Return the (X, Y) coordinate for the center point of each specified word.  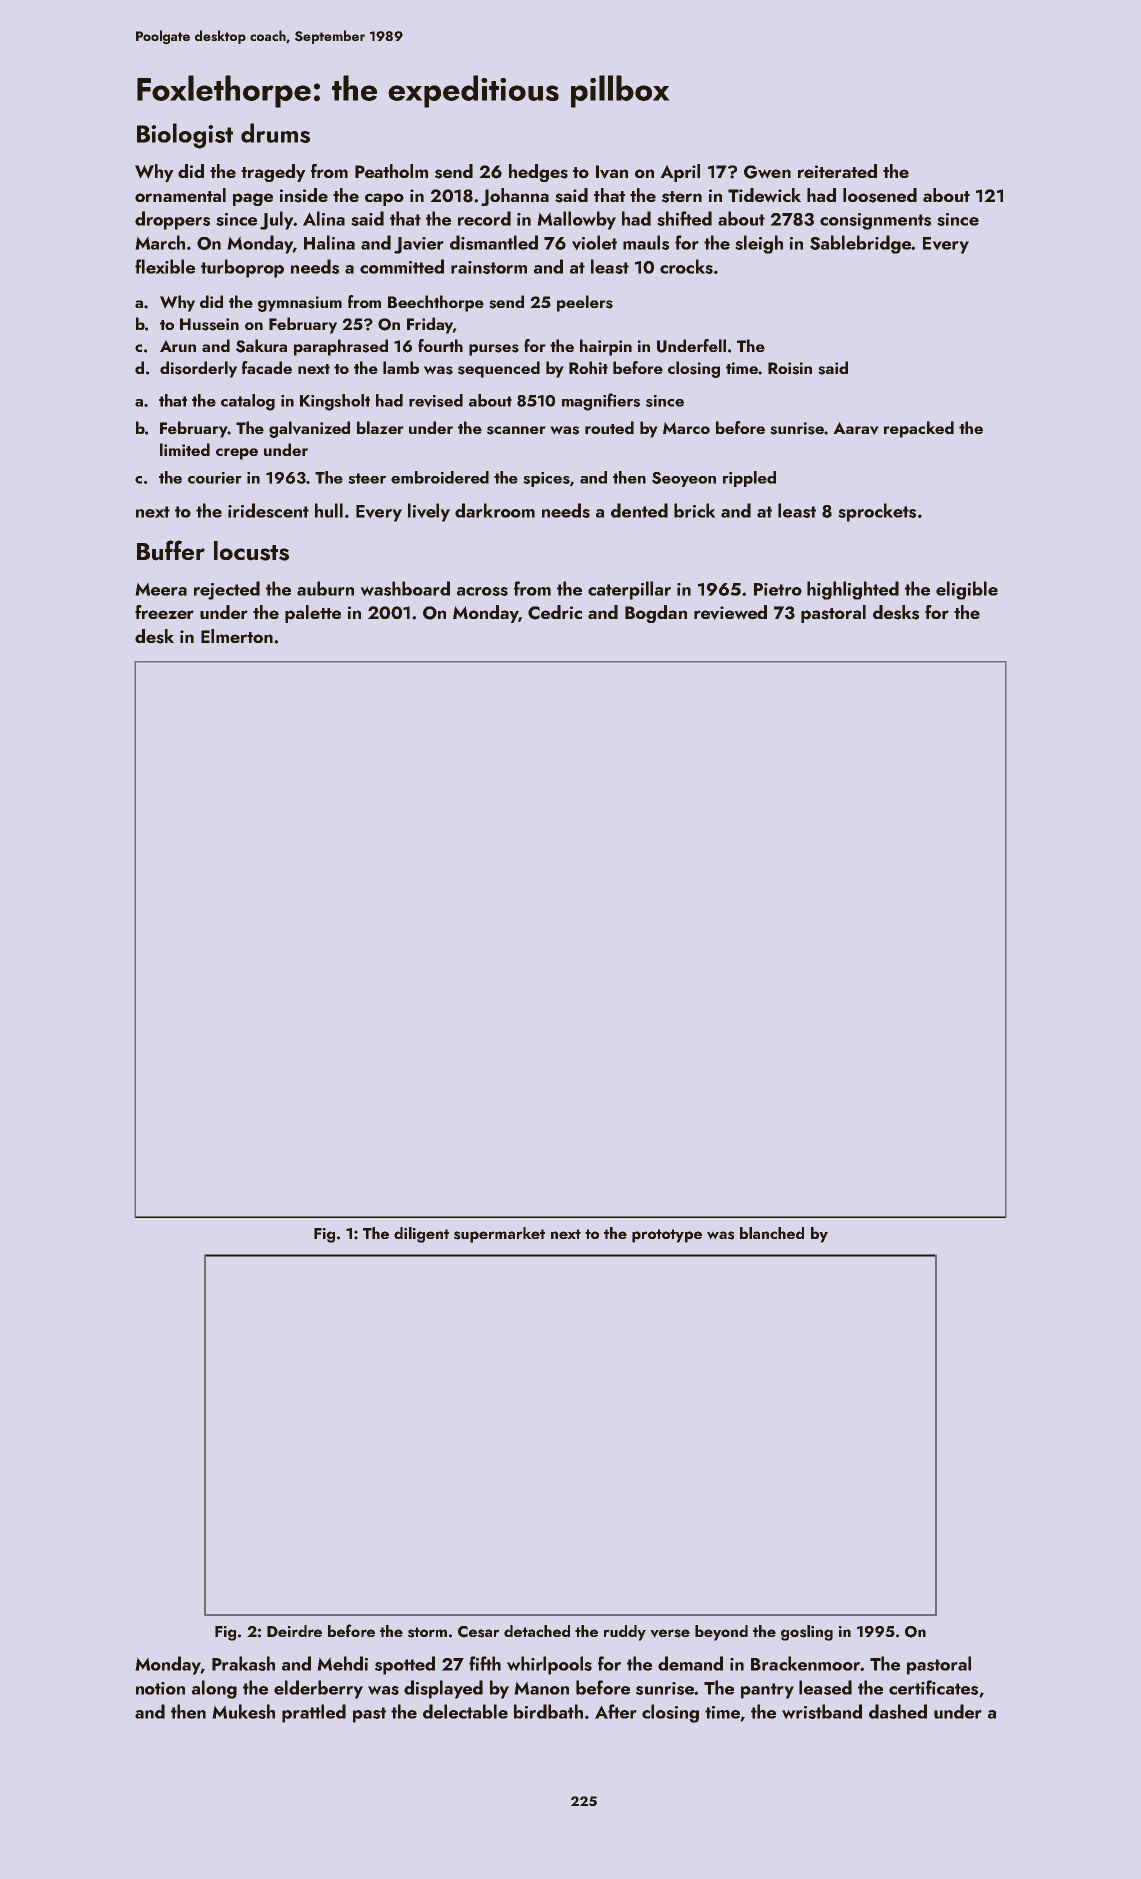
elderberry (318, 1689)
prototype (667, 1236)
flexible (165, 266)
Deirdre (294, 1631)
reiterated (837, 171)
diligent (421, 1235)
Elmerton (237, 636)
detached (537, 1631)
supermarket (499, 1235)
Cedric (555, 612)
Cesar (479, 1632)
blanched (772, 1233)
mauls (646, 242)
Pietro (778, 589)
